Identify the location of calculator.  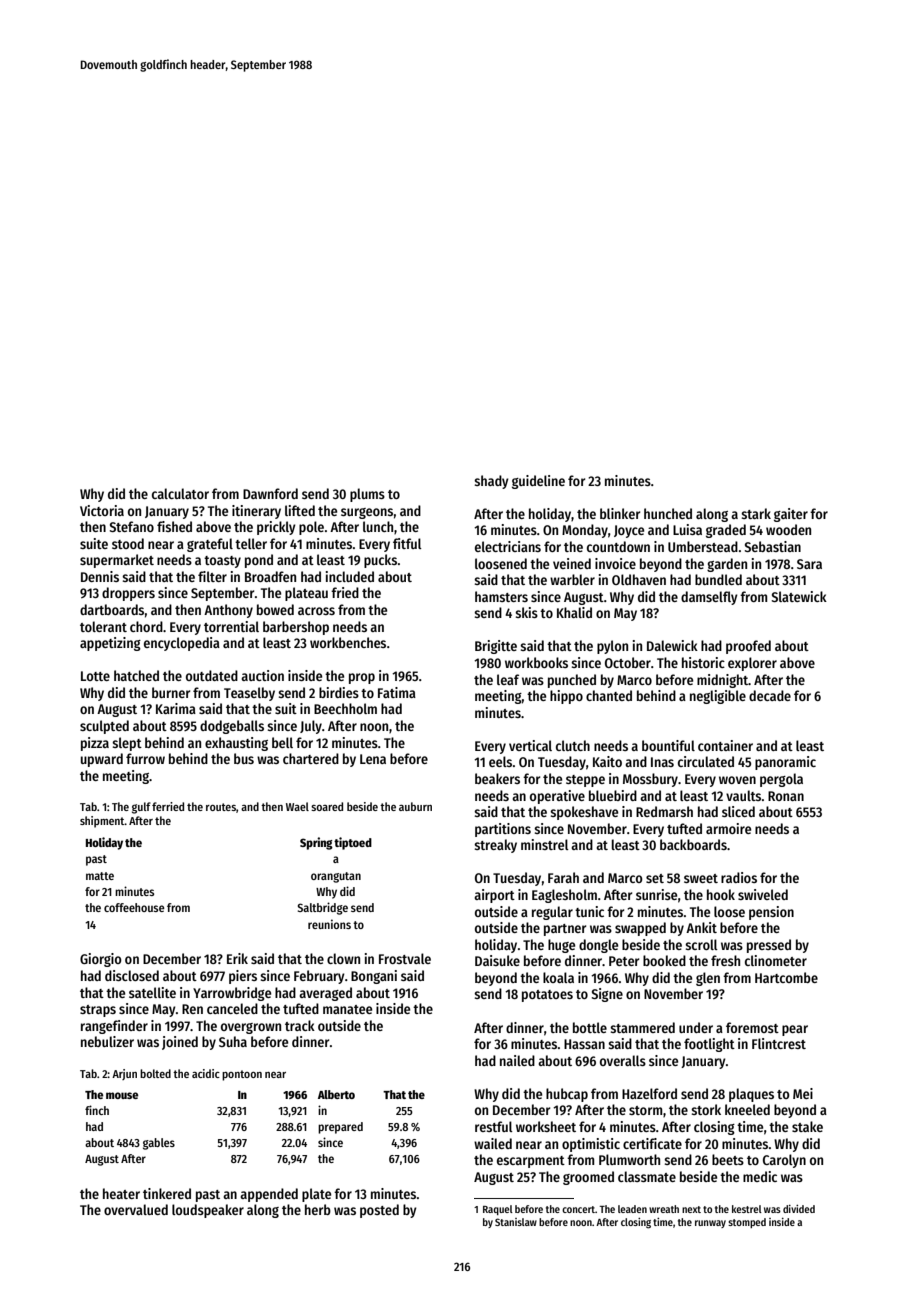
(180, 493).
